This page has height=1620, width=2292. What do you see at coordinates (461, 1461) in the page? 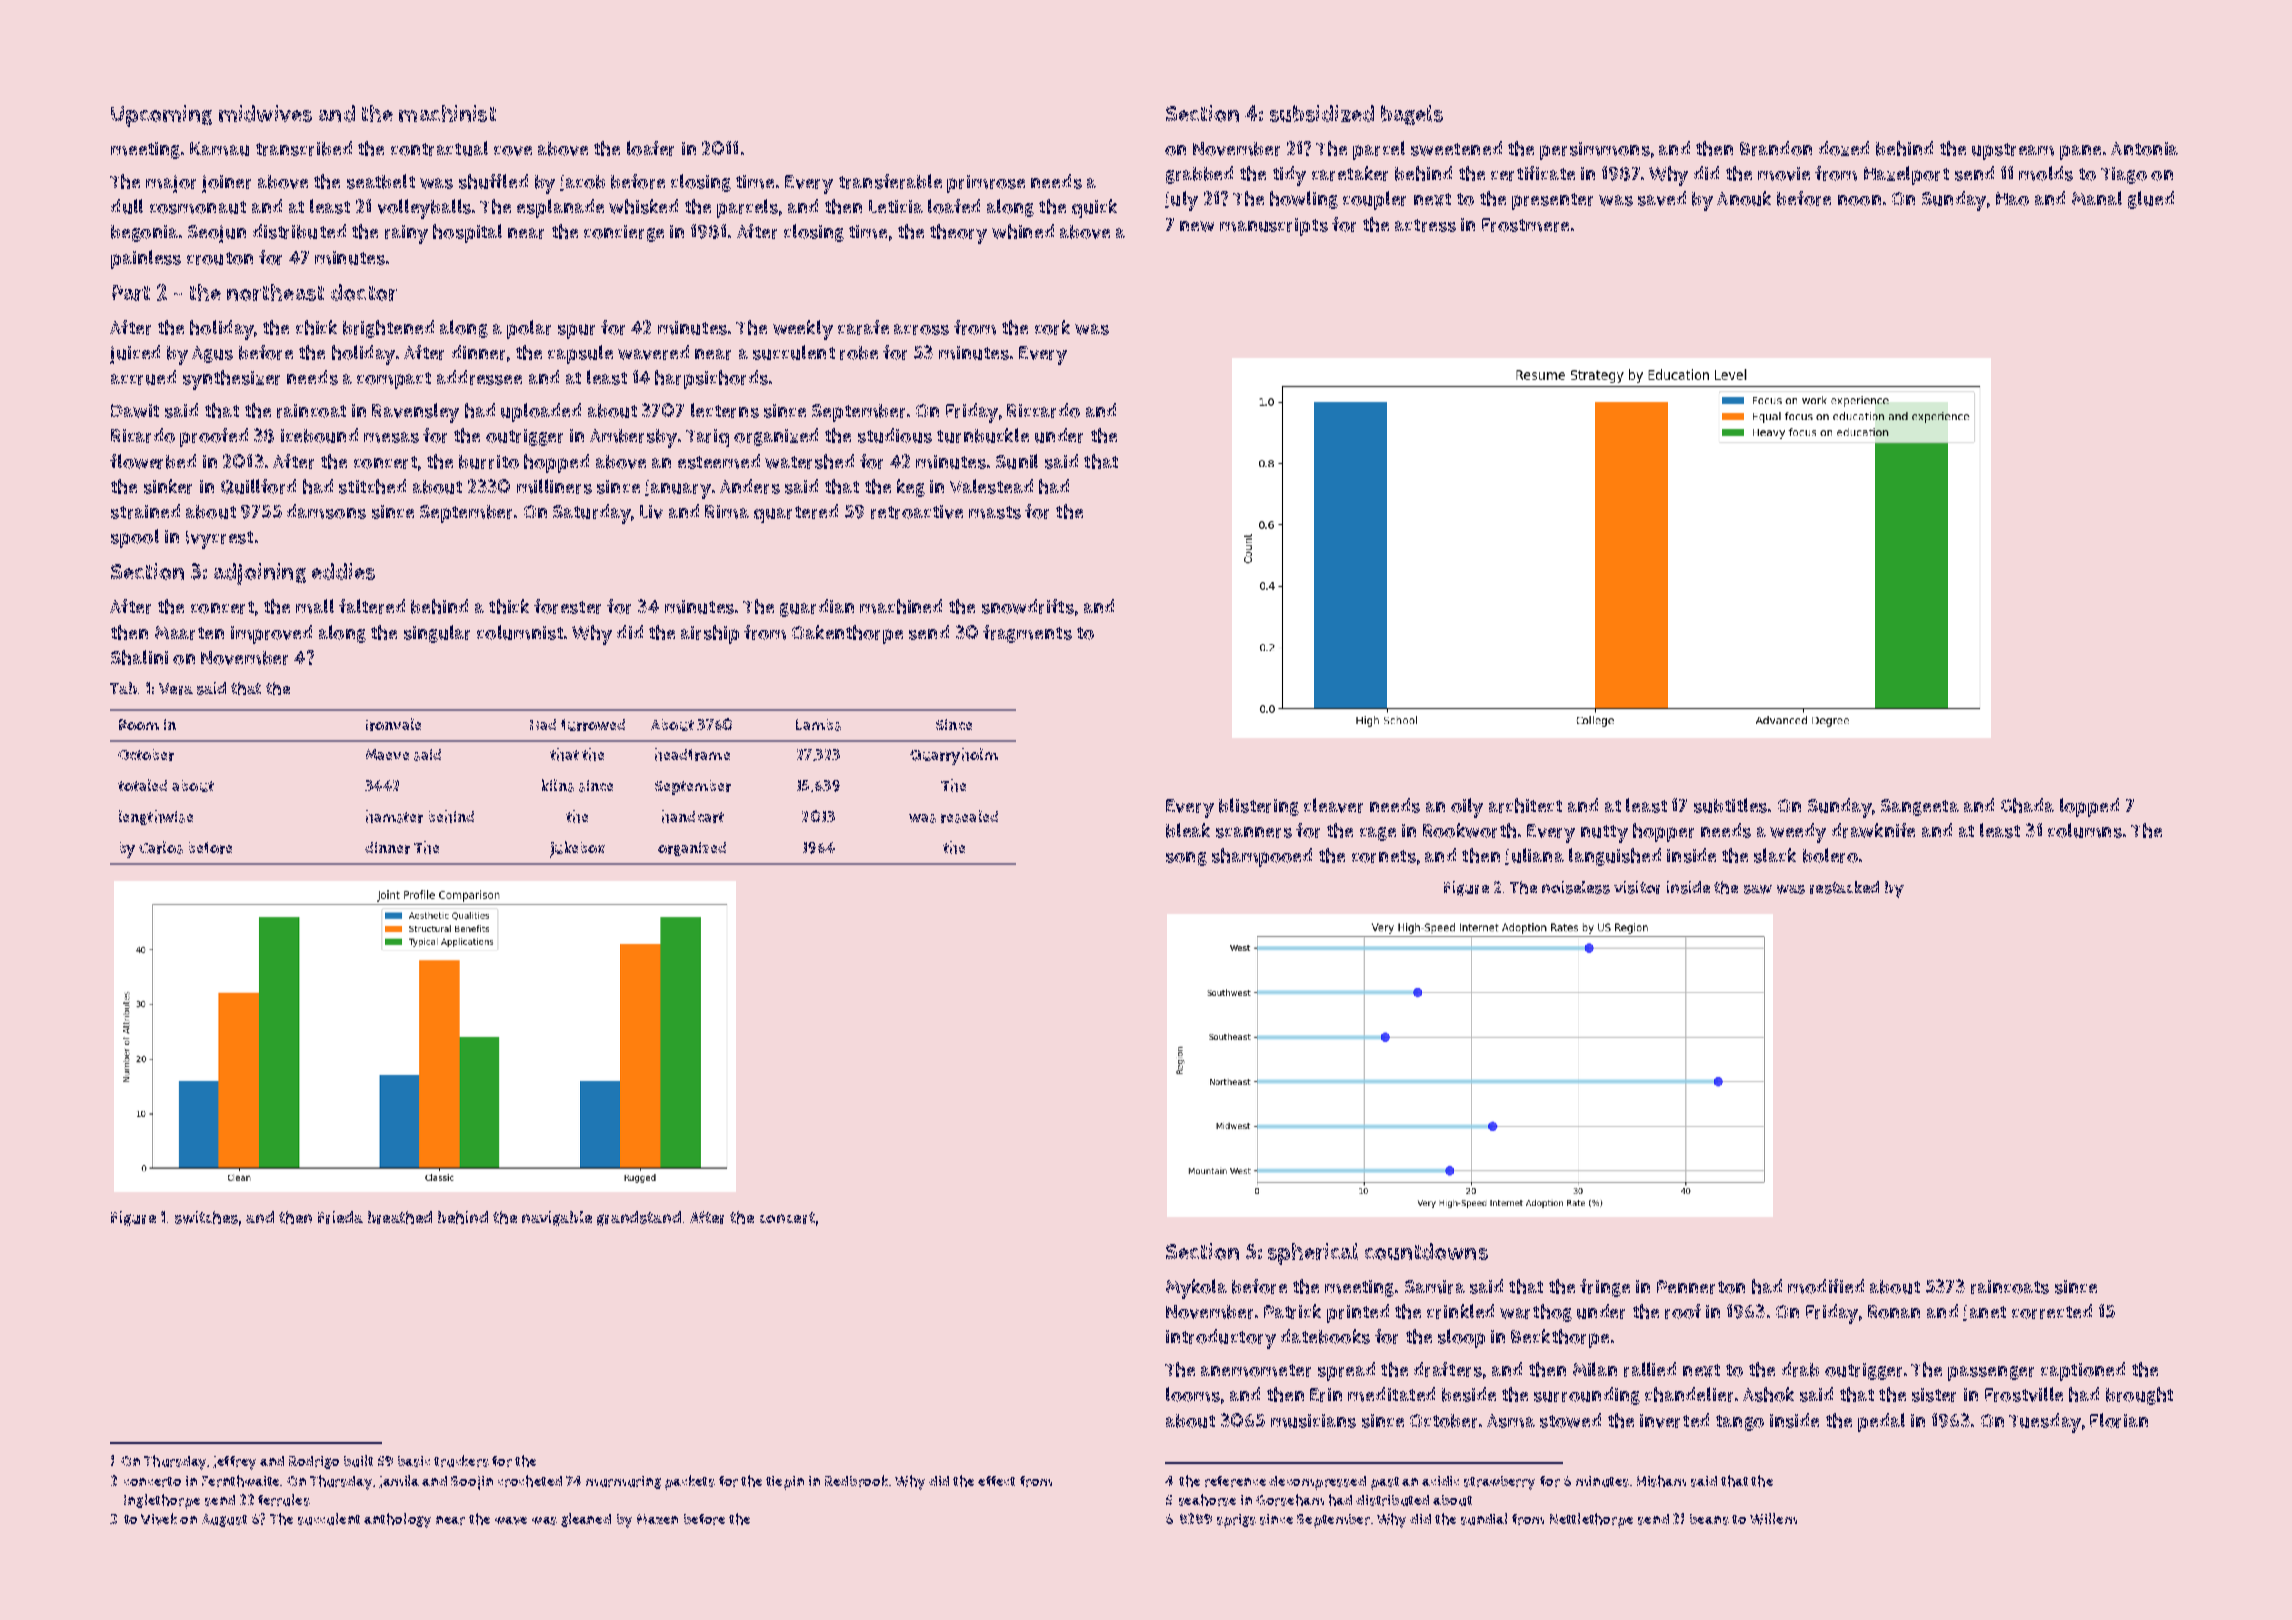
I see `truckers` at bounding box center [461, 1461].
